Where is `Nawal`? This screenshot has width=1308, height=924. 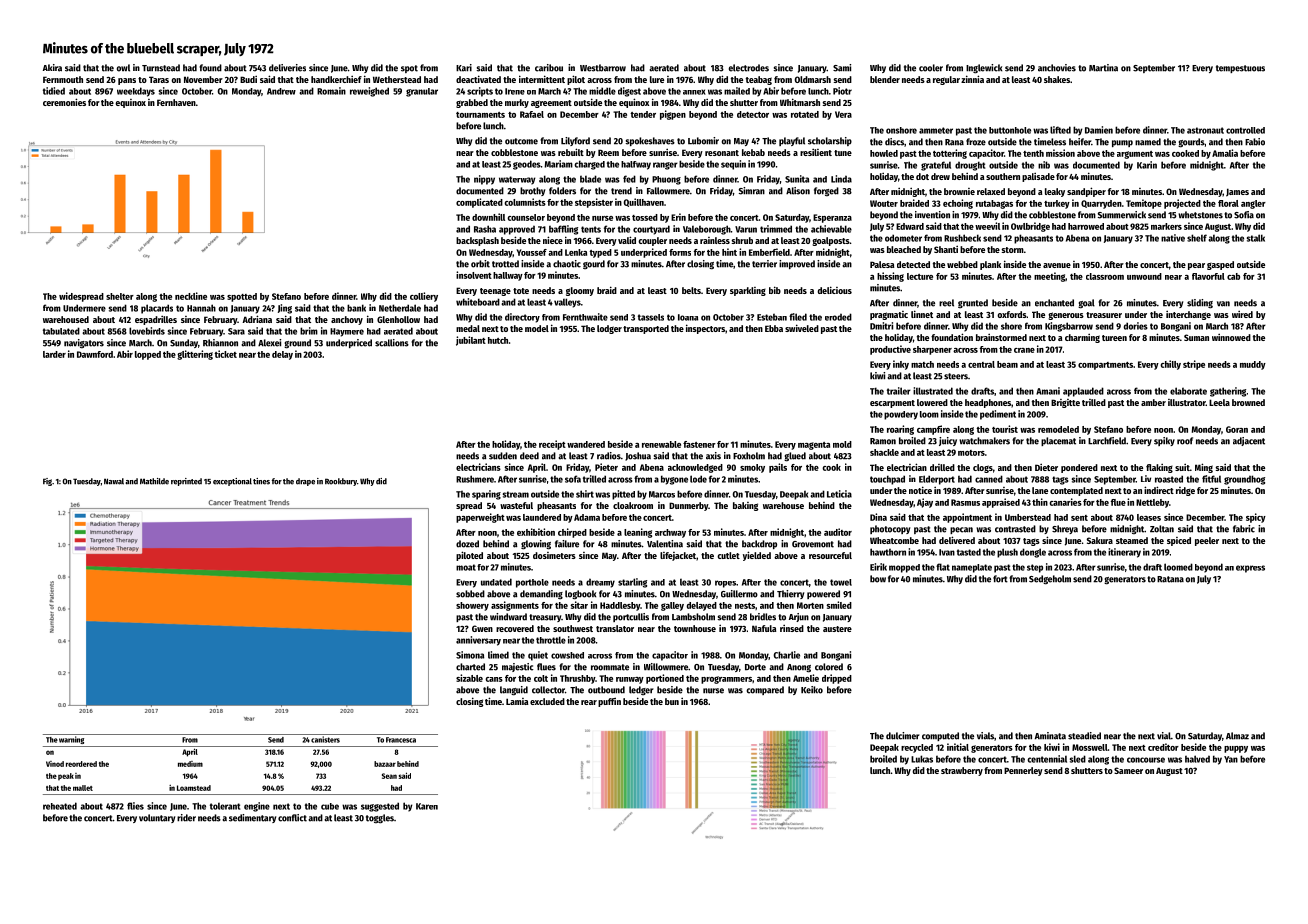
Nawal is located at coordinates (114, 481).
